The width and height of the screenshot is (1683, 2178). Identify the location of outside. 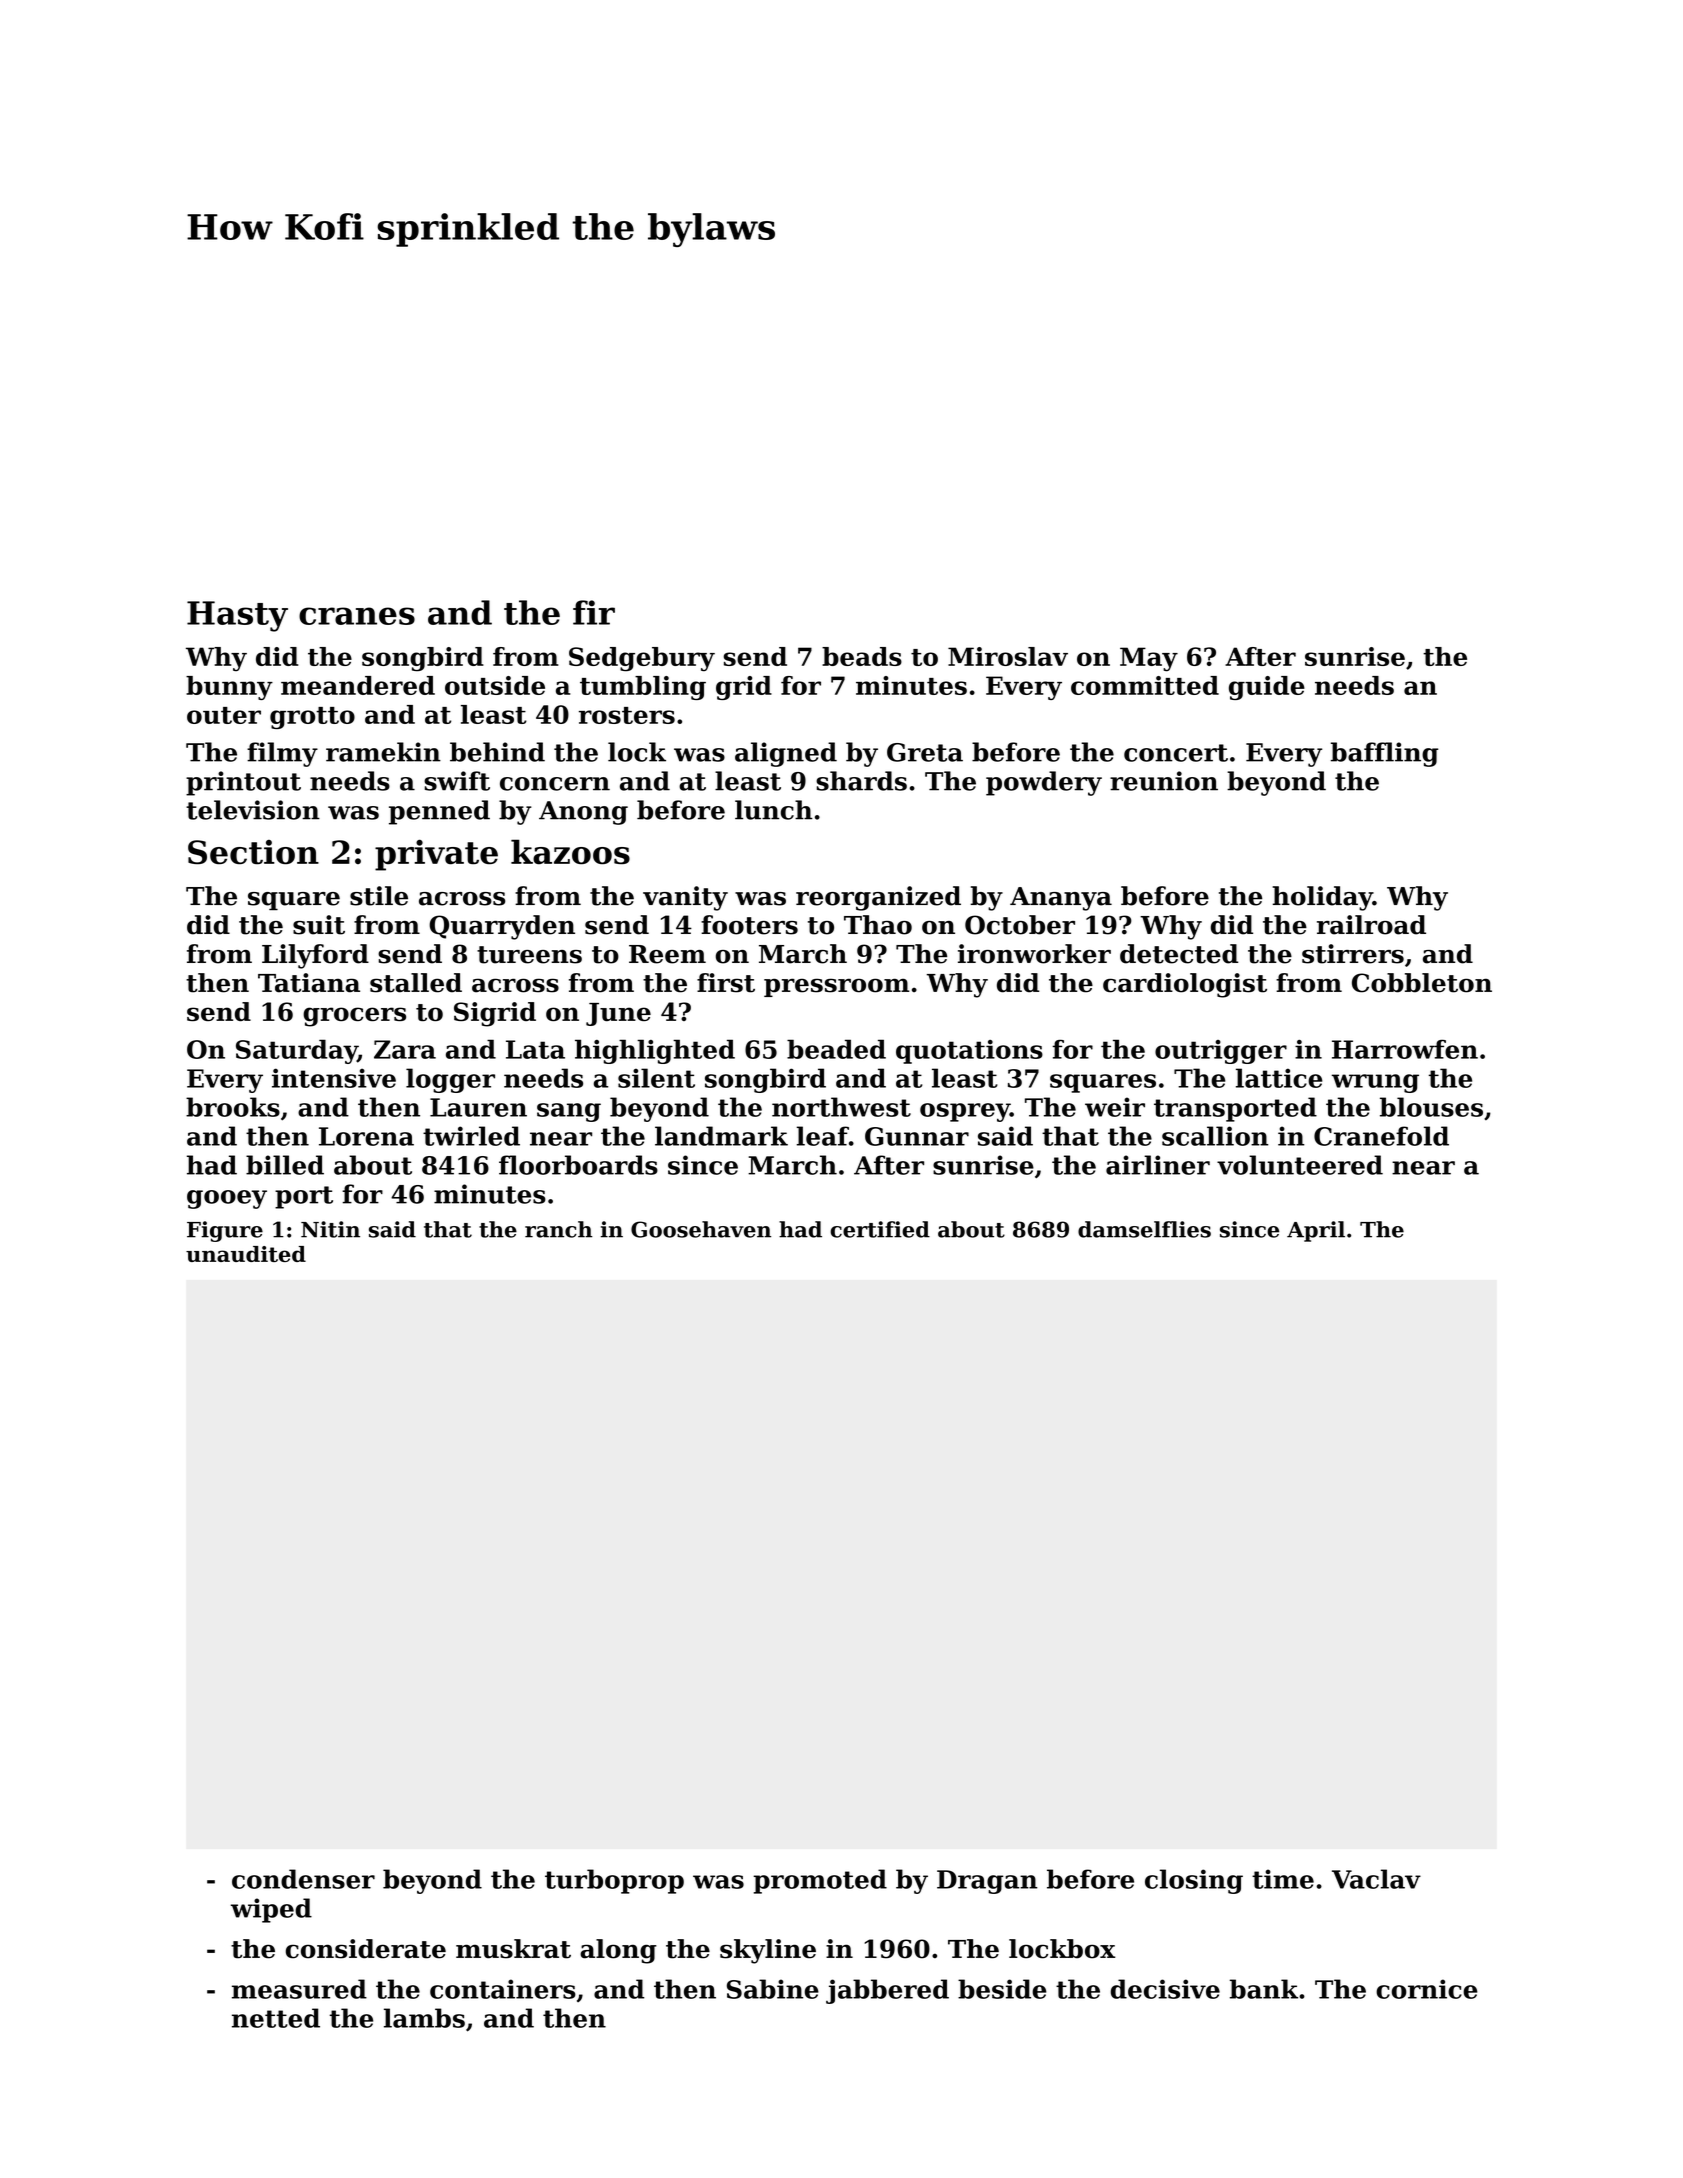
(495, 685).
